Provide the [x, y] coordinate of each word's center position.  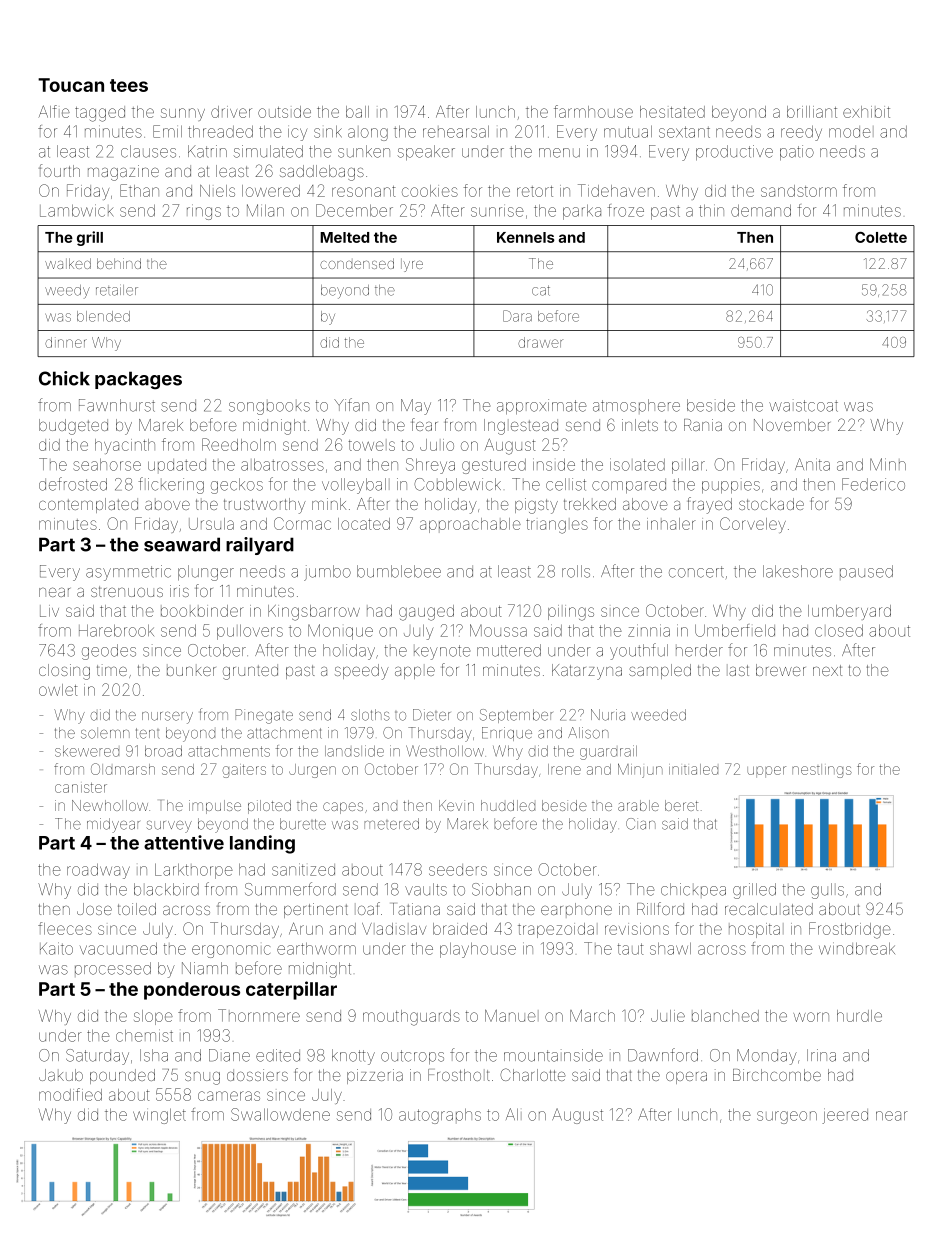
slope [153, 1017]
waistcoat [803, 405]
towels [371, 445]
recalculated [769, 909]
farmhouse [593, 111]
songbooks [269, 408]
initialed [693, 769]
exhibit [866, 112]
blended [103, 316]
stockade [771, 504]
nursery [167, 717]
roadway [98, 871]
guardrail [608, 752]
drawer [540, 342]
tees [129, 85]
